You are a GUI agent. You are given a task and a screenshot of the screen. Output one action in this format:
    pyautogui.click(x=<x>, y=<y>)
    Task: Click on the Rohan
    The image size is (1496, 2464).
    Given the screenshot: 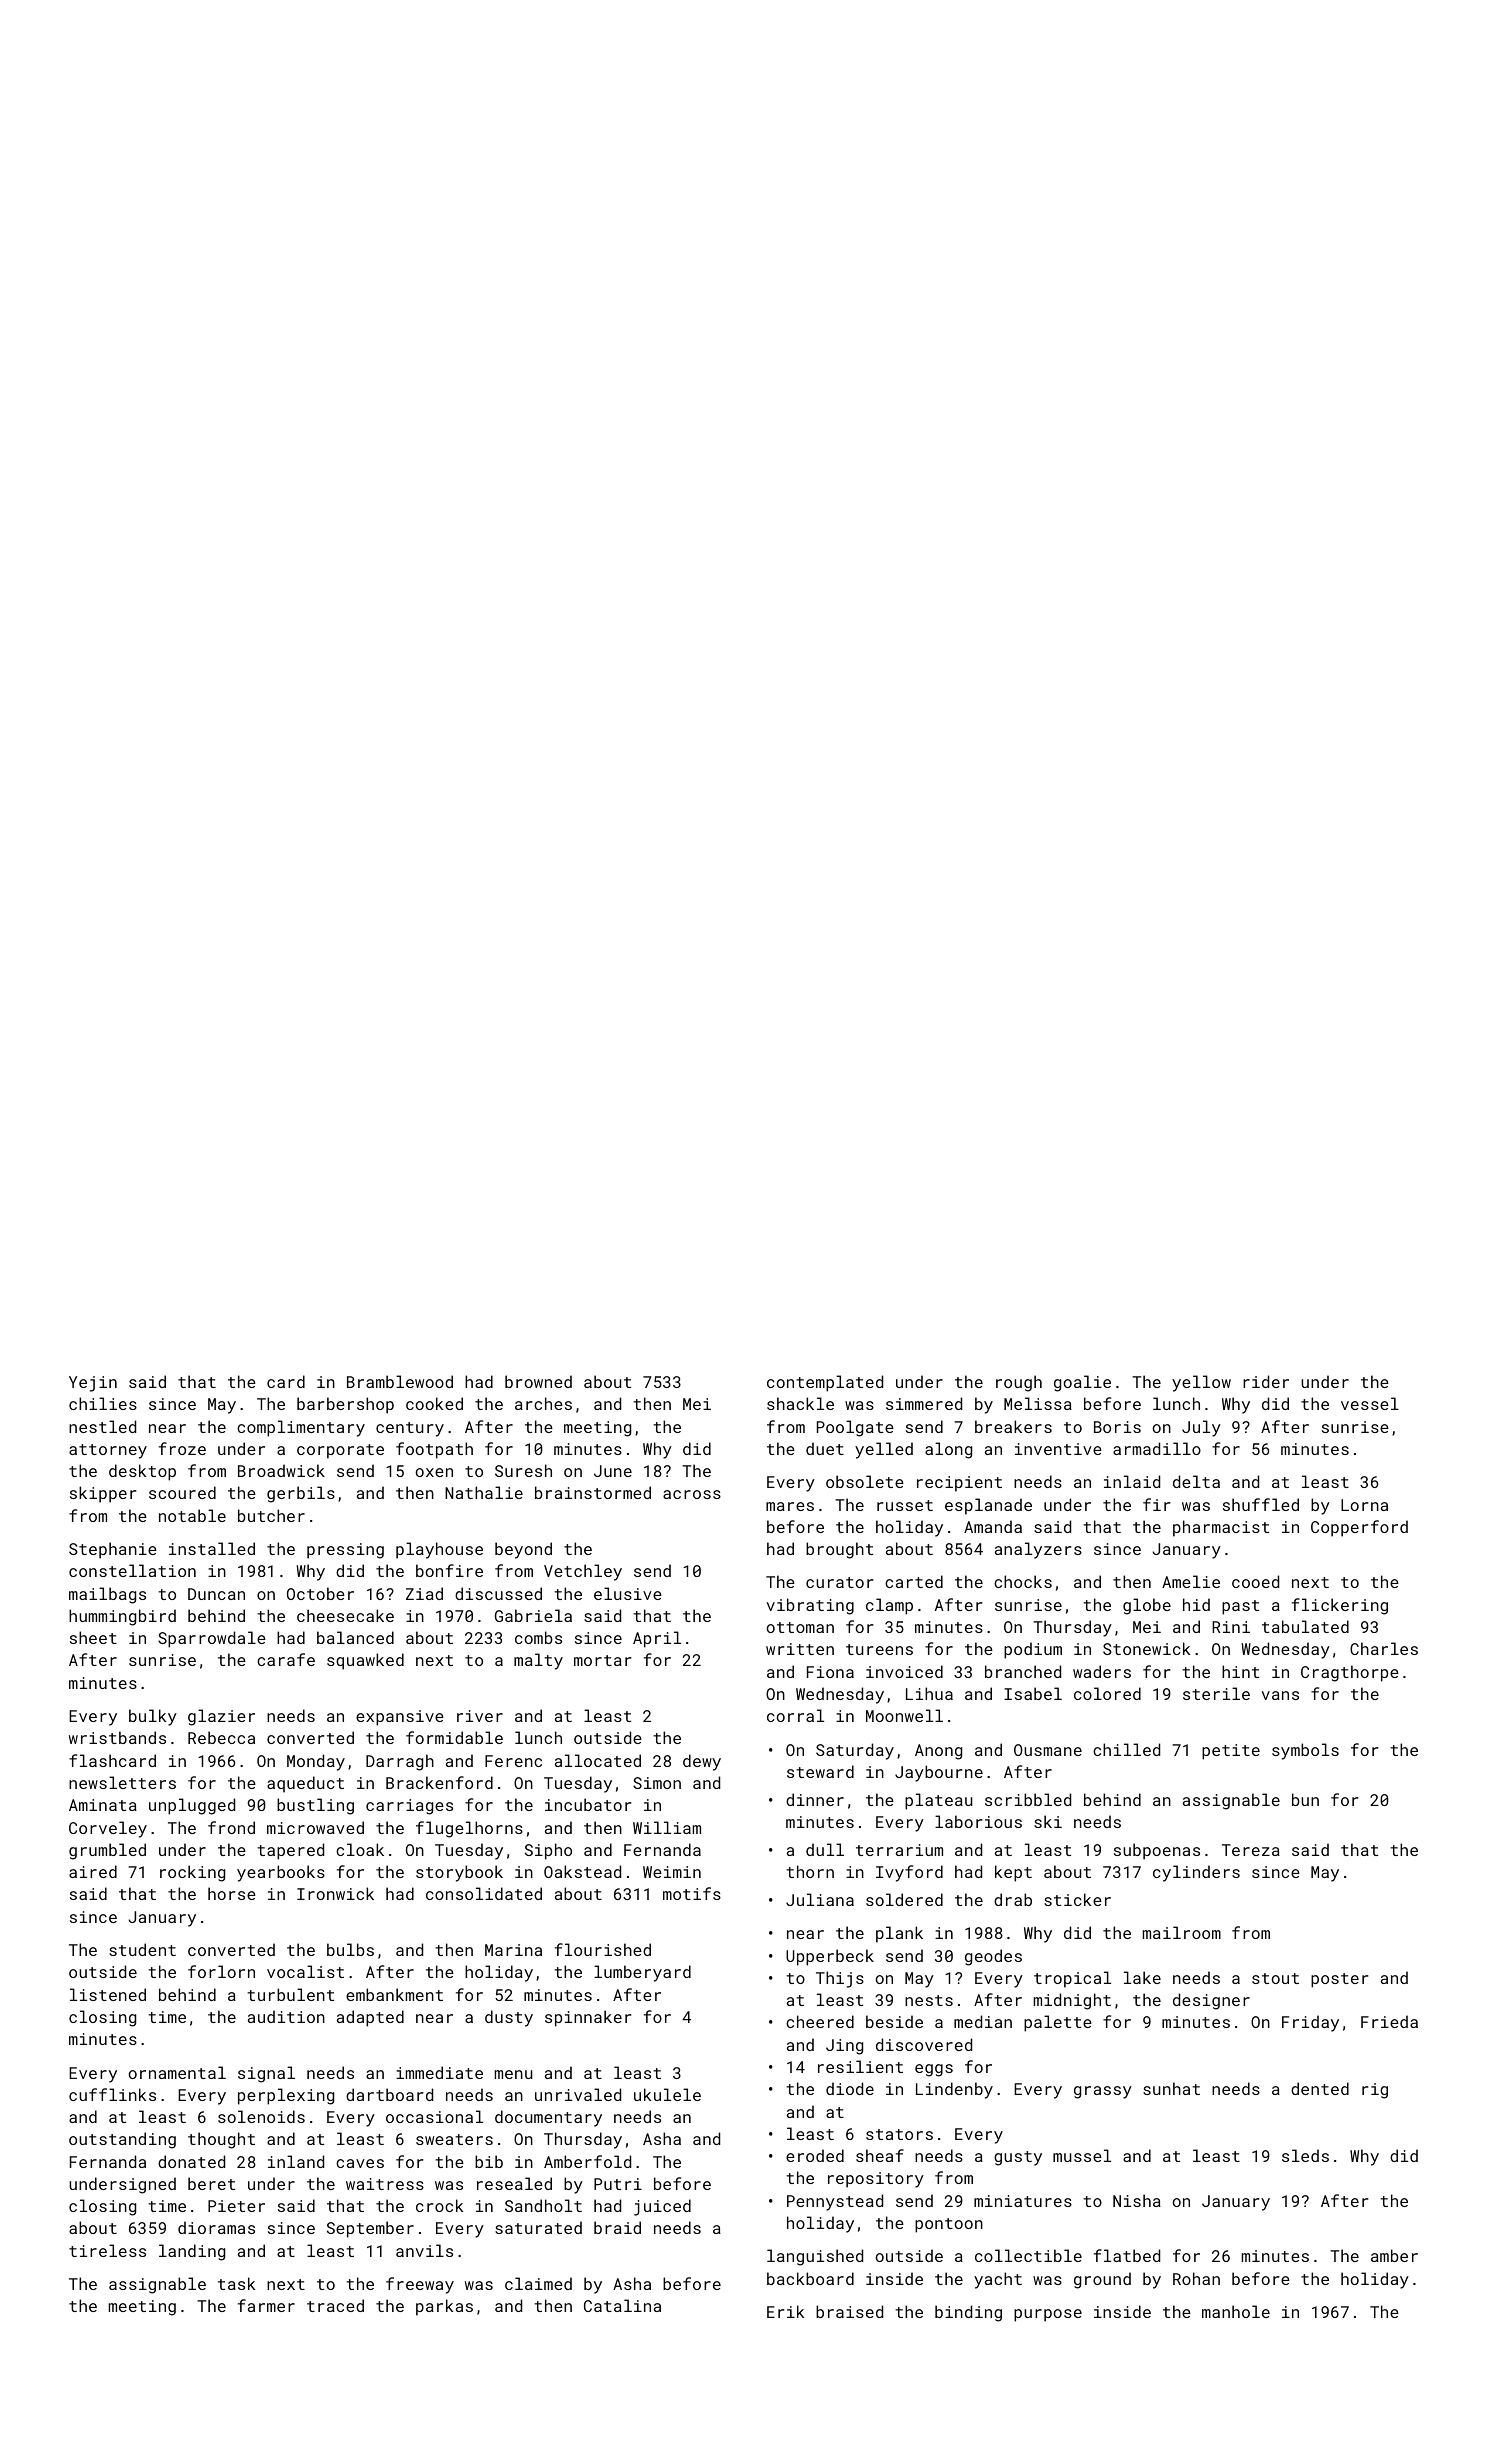 What is the action you would take?
    pyautogui.click(x=1196, y=2278)
